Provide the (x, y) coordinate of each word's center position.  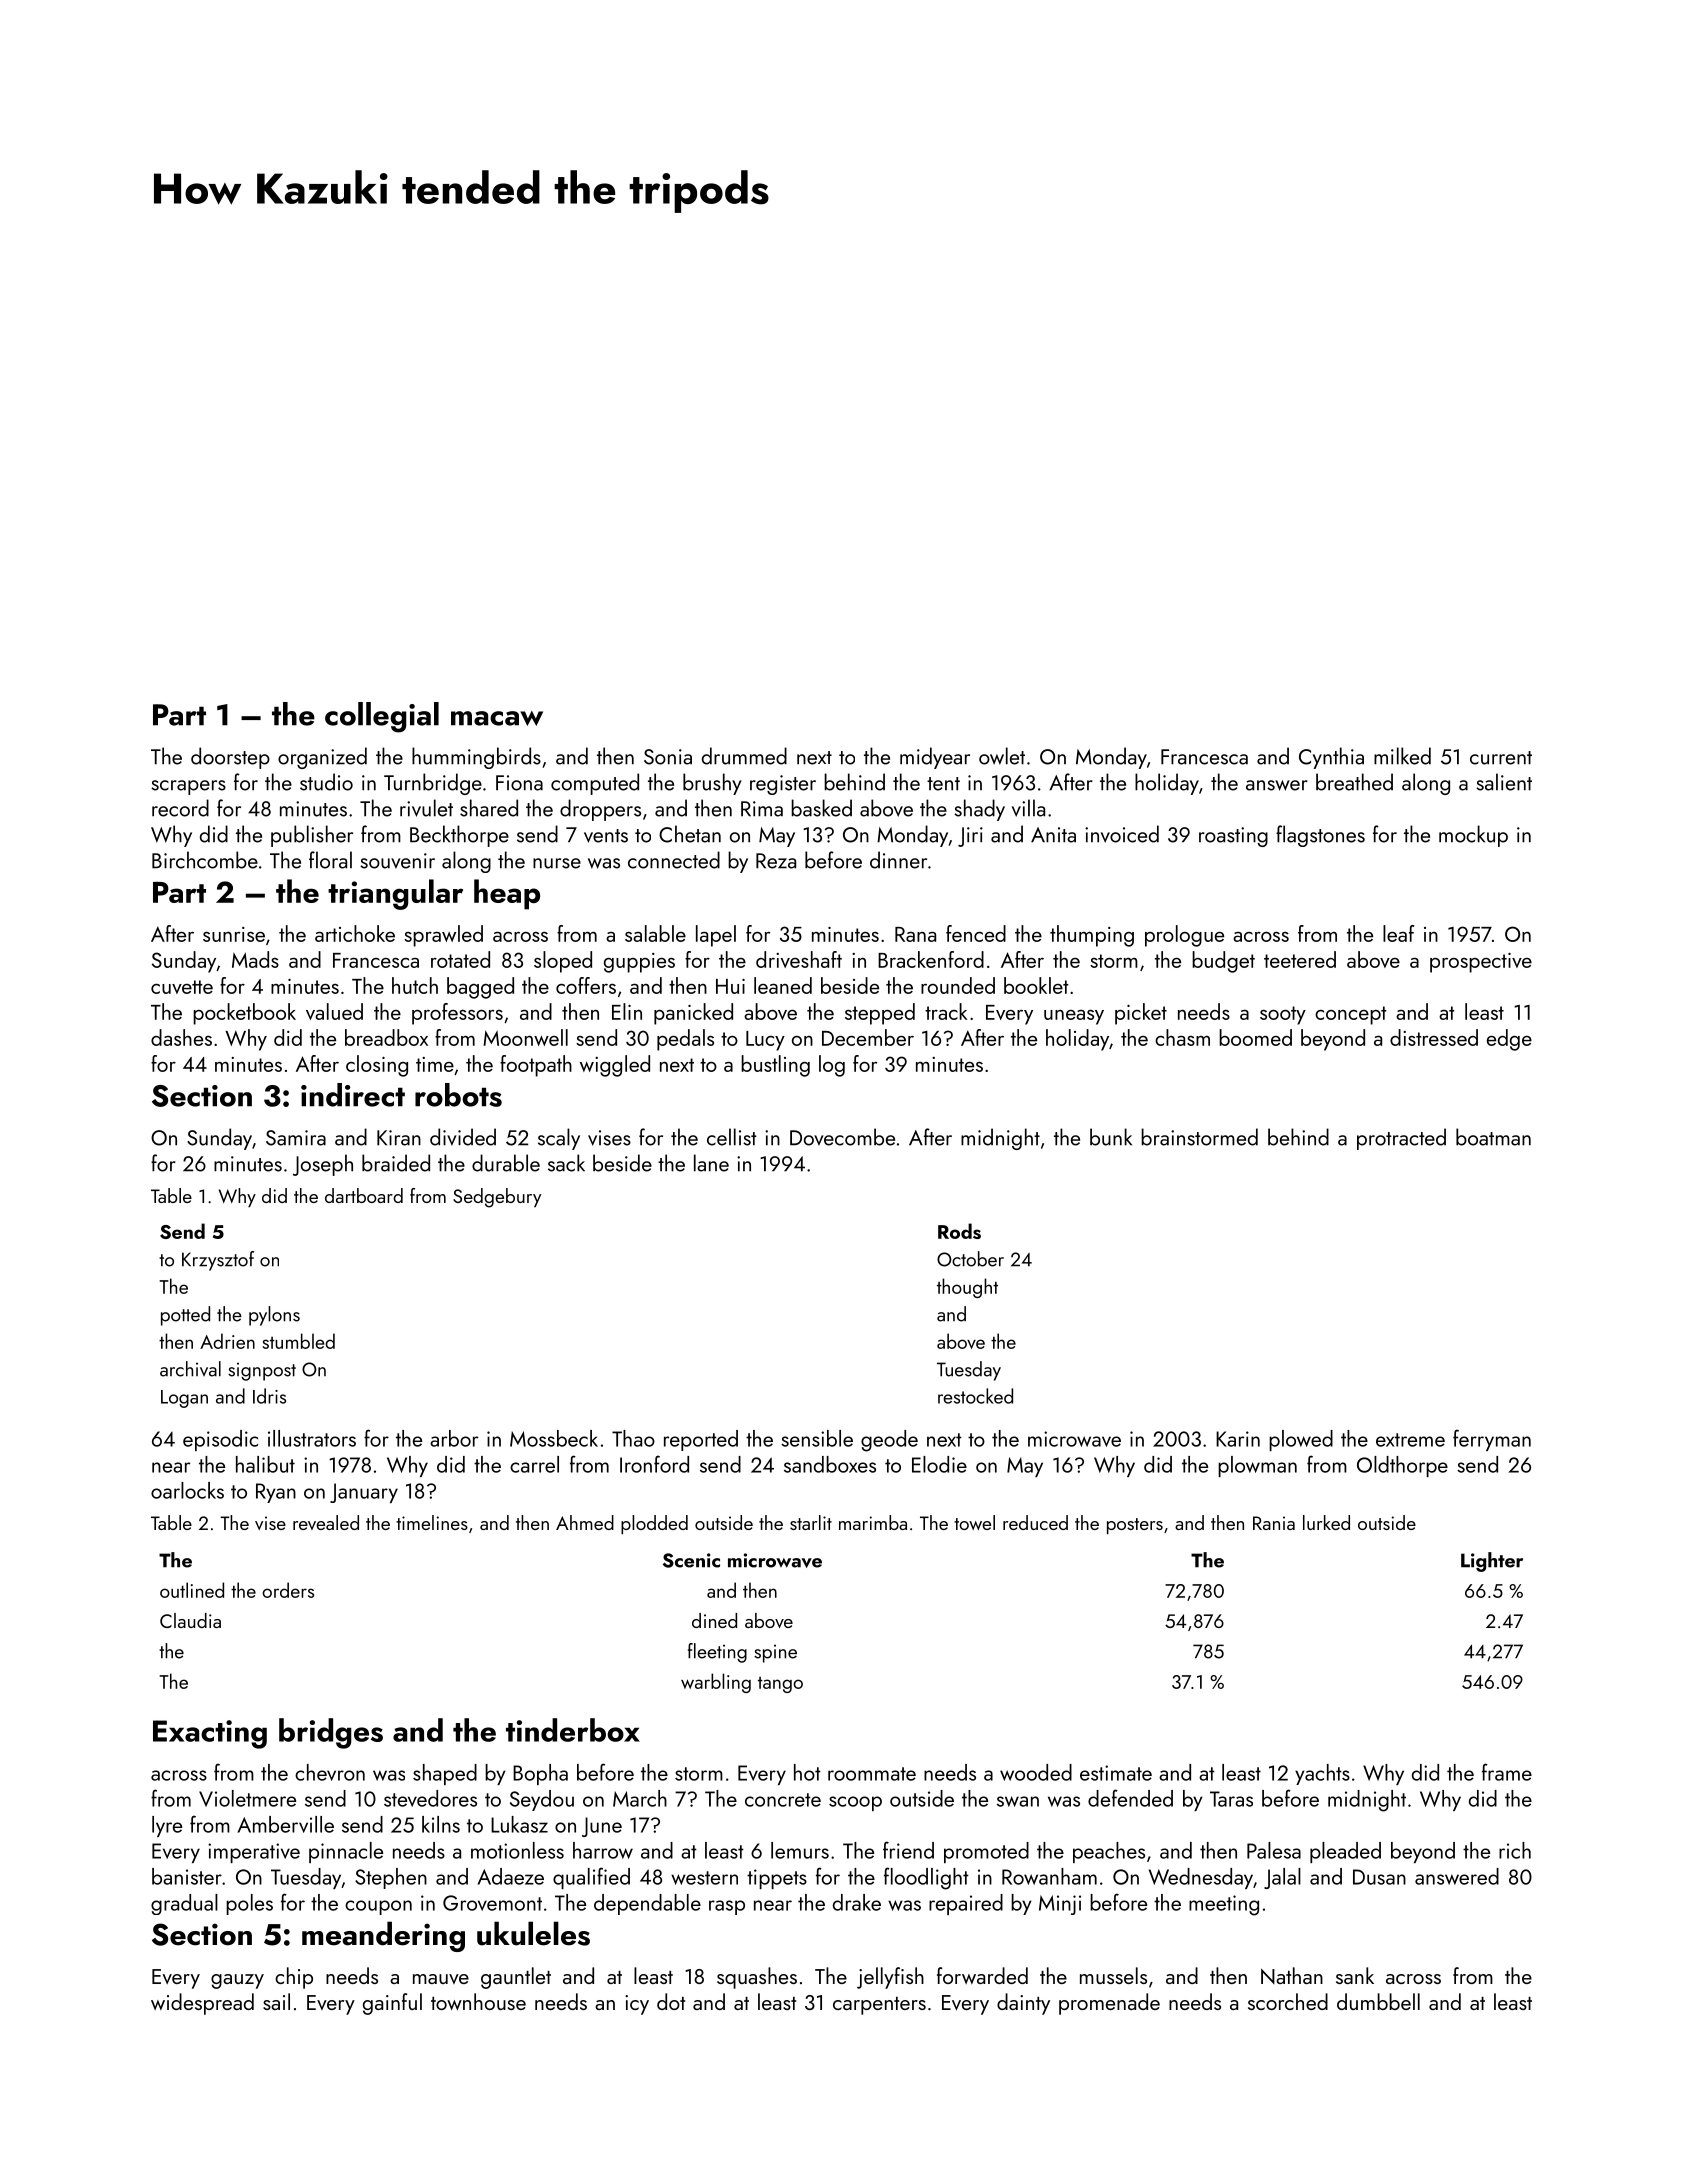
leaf (1398, 933)
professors (457, 1014)
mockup (1473, 836)
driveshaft (799, 959)
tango (780, 1685)
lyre (167, 1826)
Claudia (190, 1620)
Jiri (970, 837)
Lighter (1492, 1562)
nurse (557, 863)
